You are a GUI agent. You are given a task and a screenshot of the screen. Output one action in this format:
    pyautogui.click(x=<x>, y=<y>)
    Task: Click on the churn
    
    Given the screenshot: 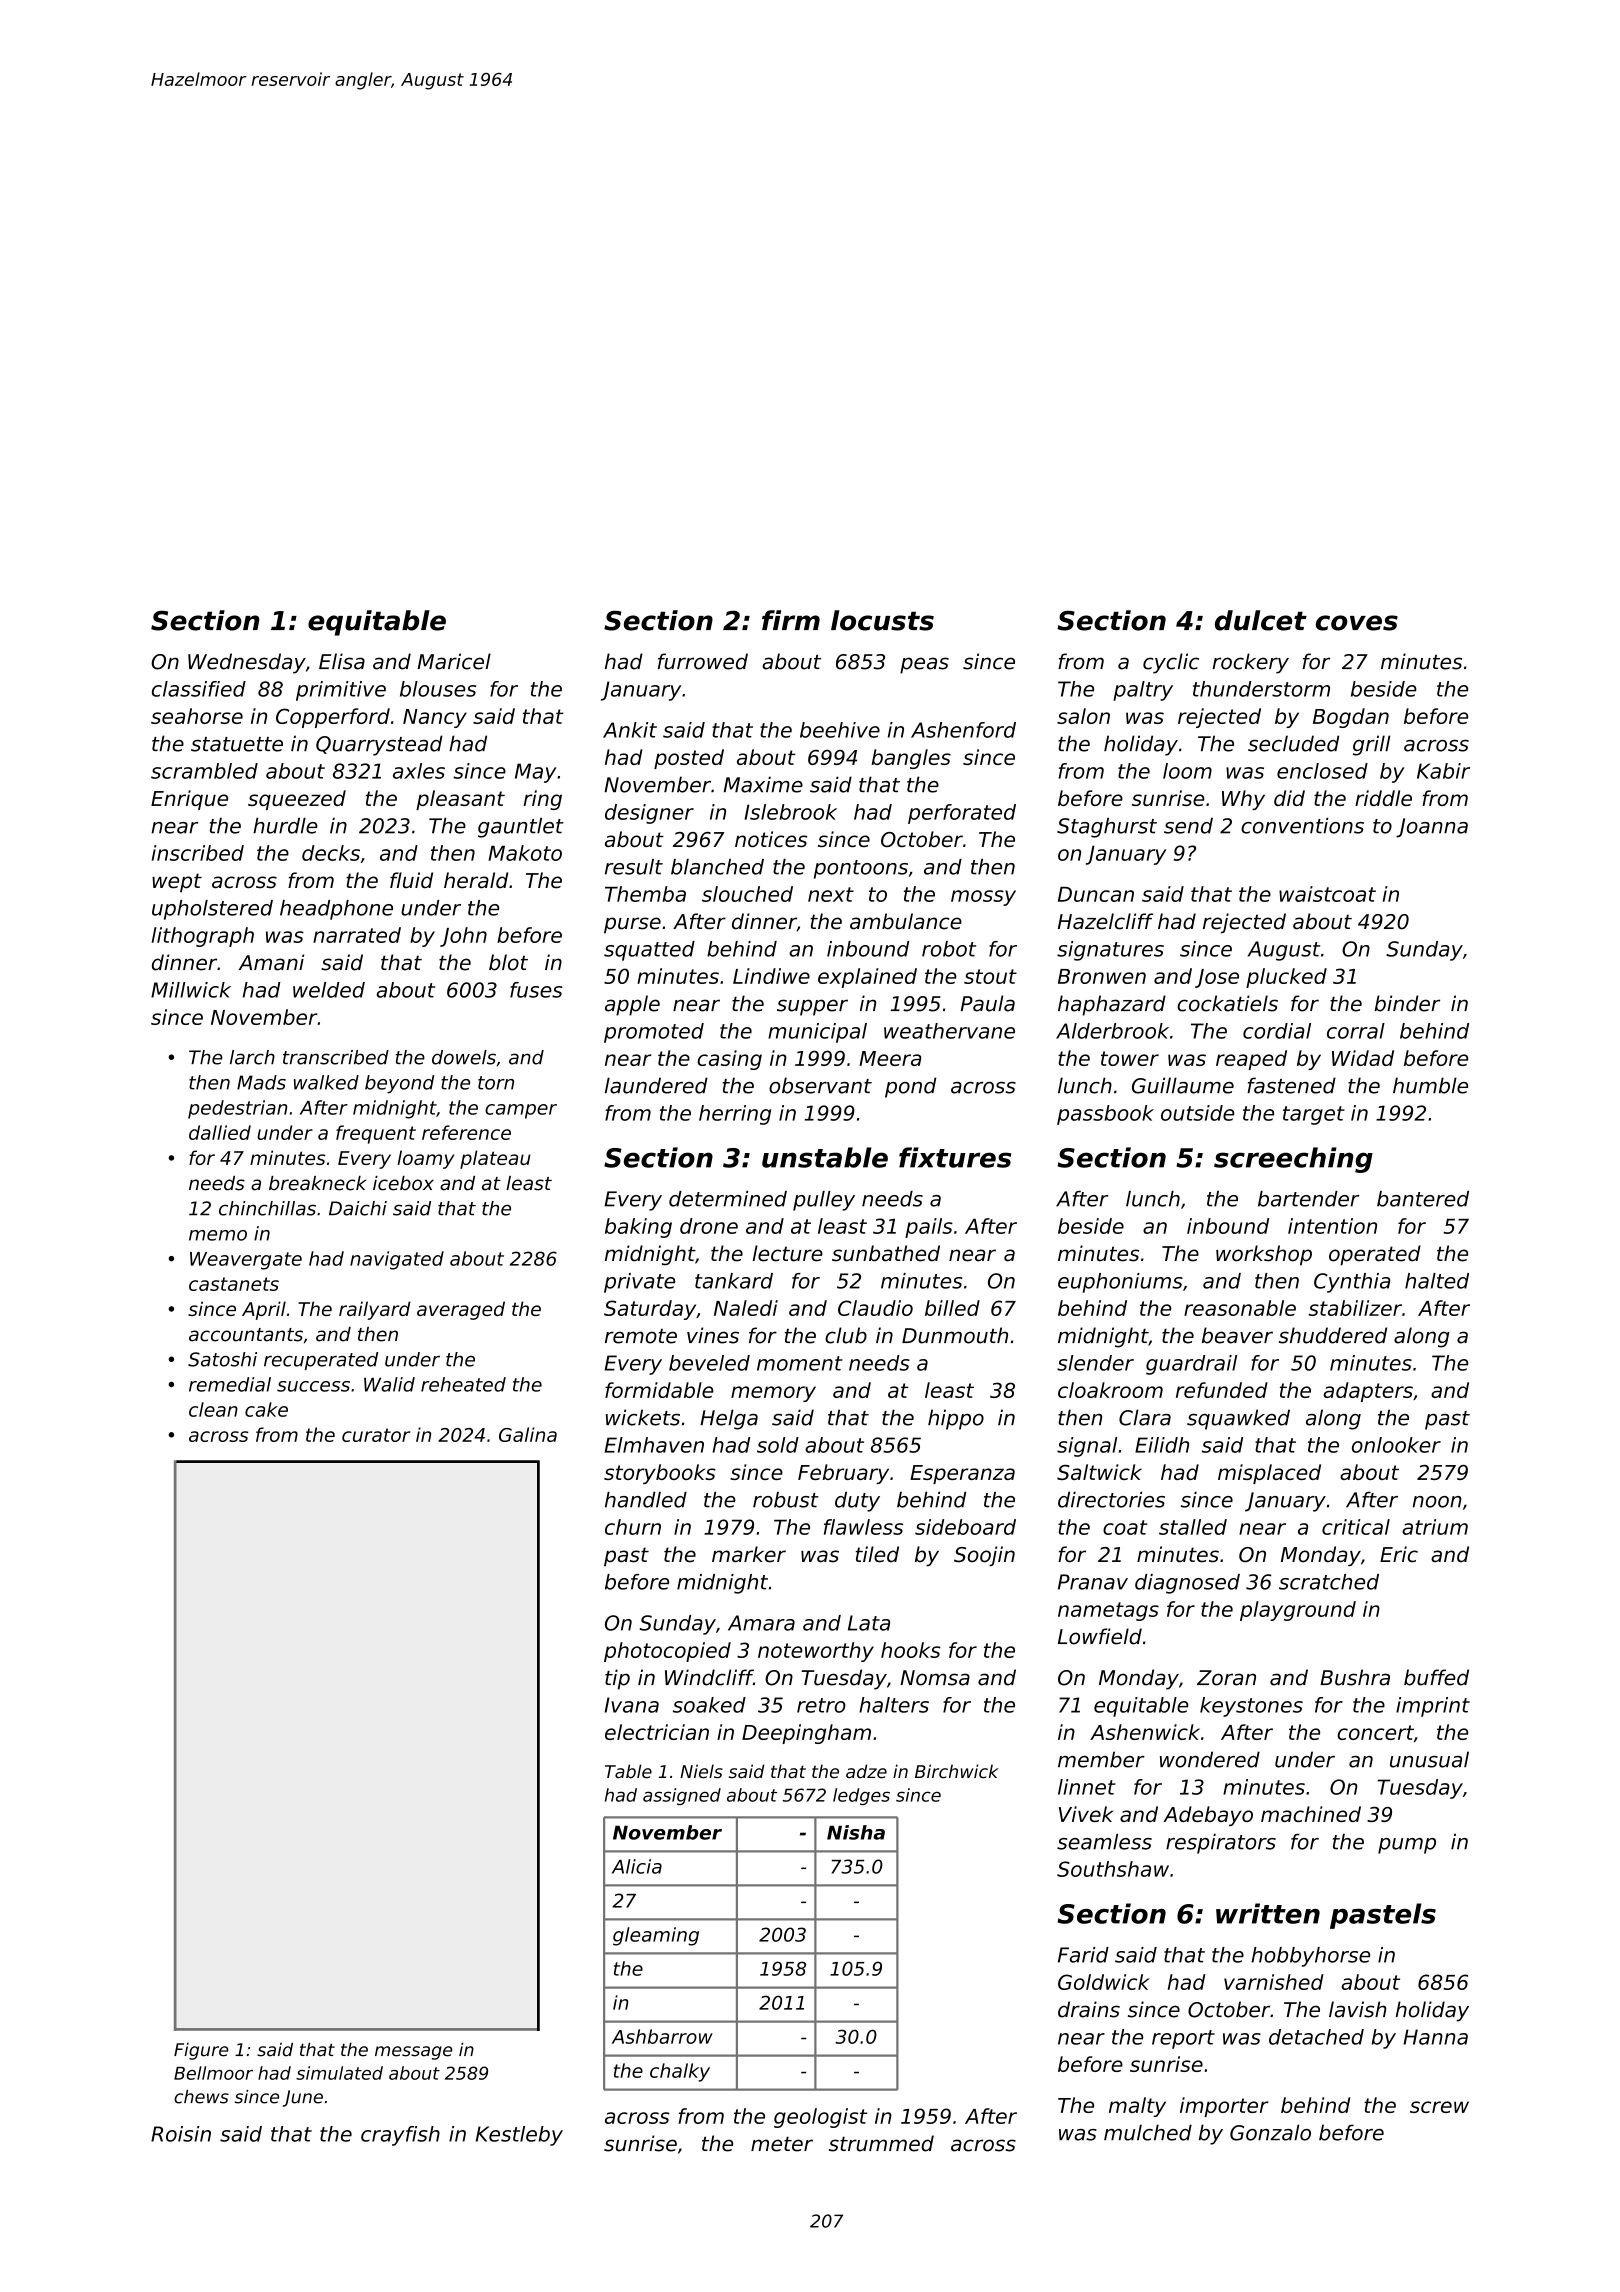 What is the action you would take?
    pyautogui.click(x=633, y=1527)
